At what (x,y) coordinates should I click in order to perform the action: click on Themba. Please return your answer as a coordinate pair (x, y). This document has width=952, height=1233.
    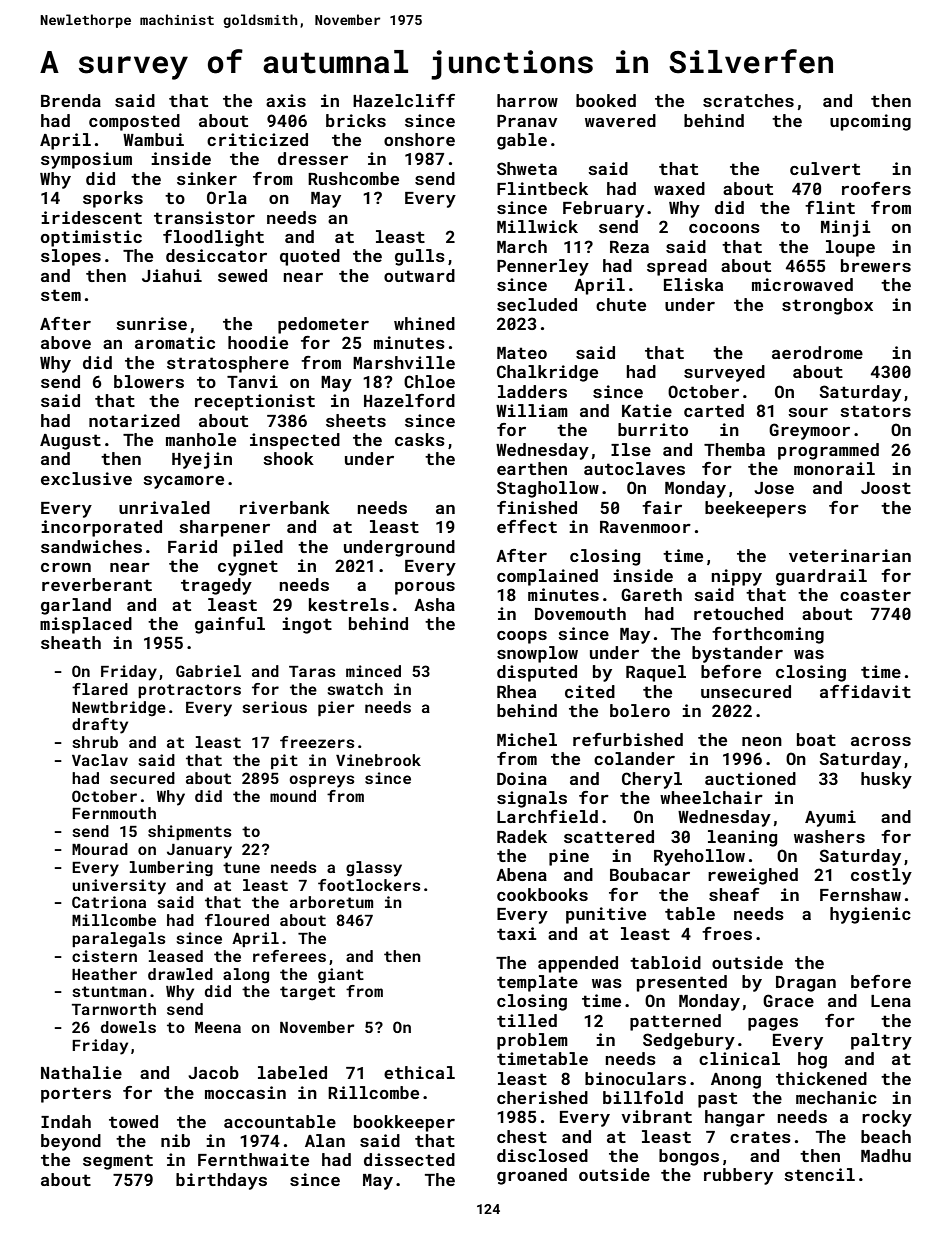
    Looking at the image, I should click on (734, 449).
